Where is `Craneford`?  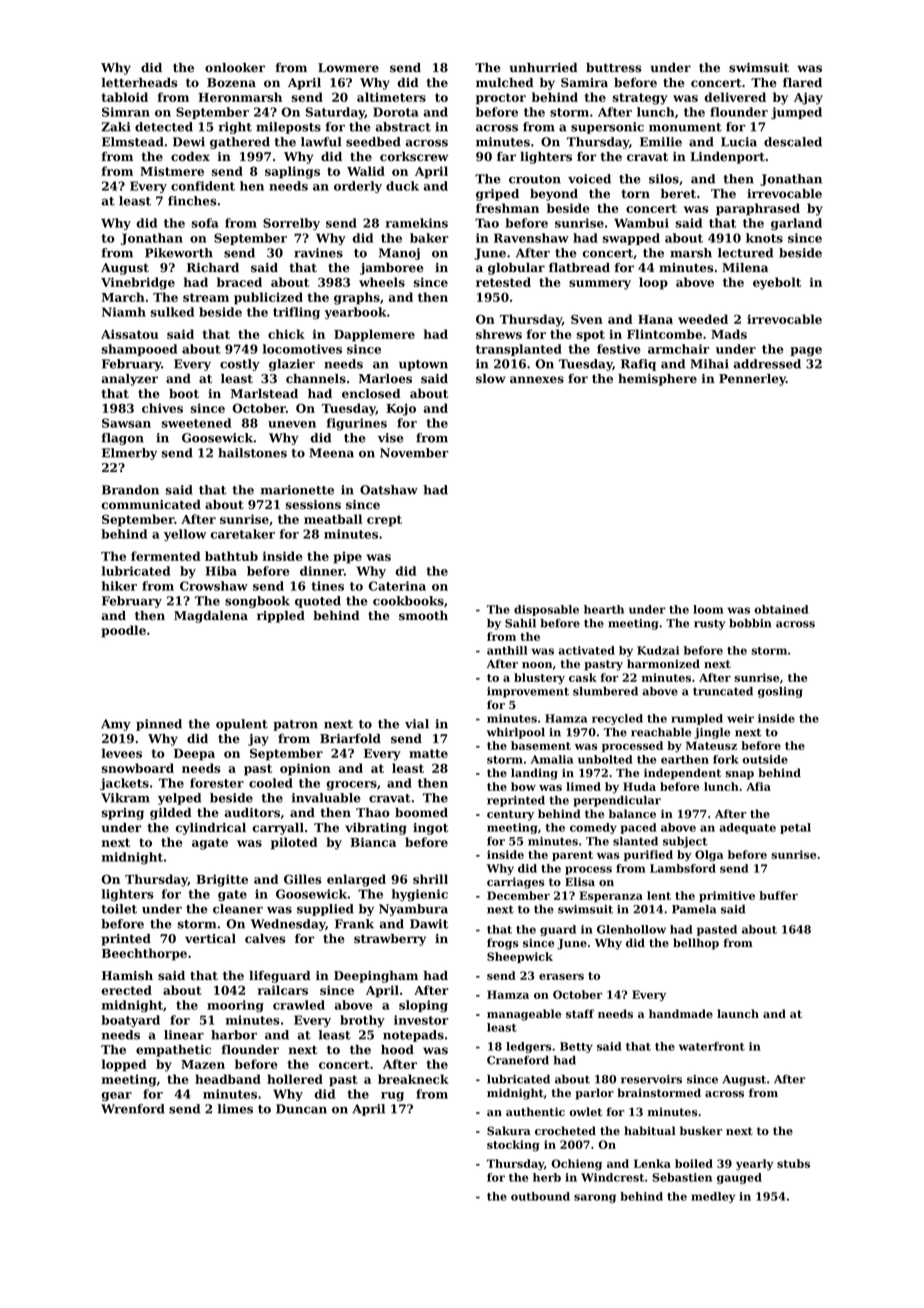
Craneford is located at coordinates (518, 1060).
